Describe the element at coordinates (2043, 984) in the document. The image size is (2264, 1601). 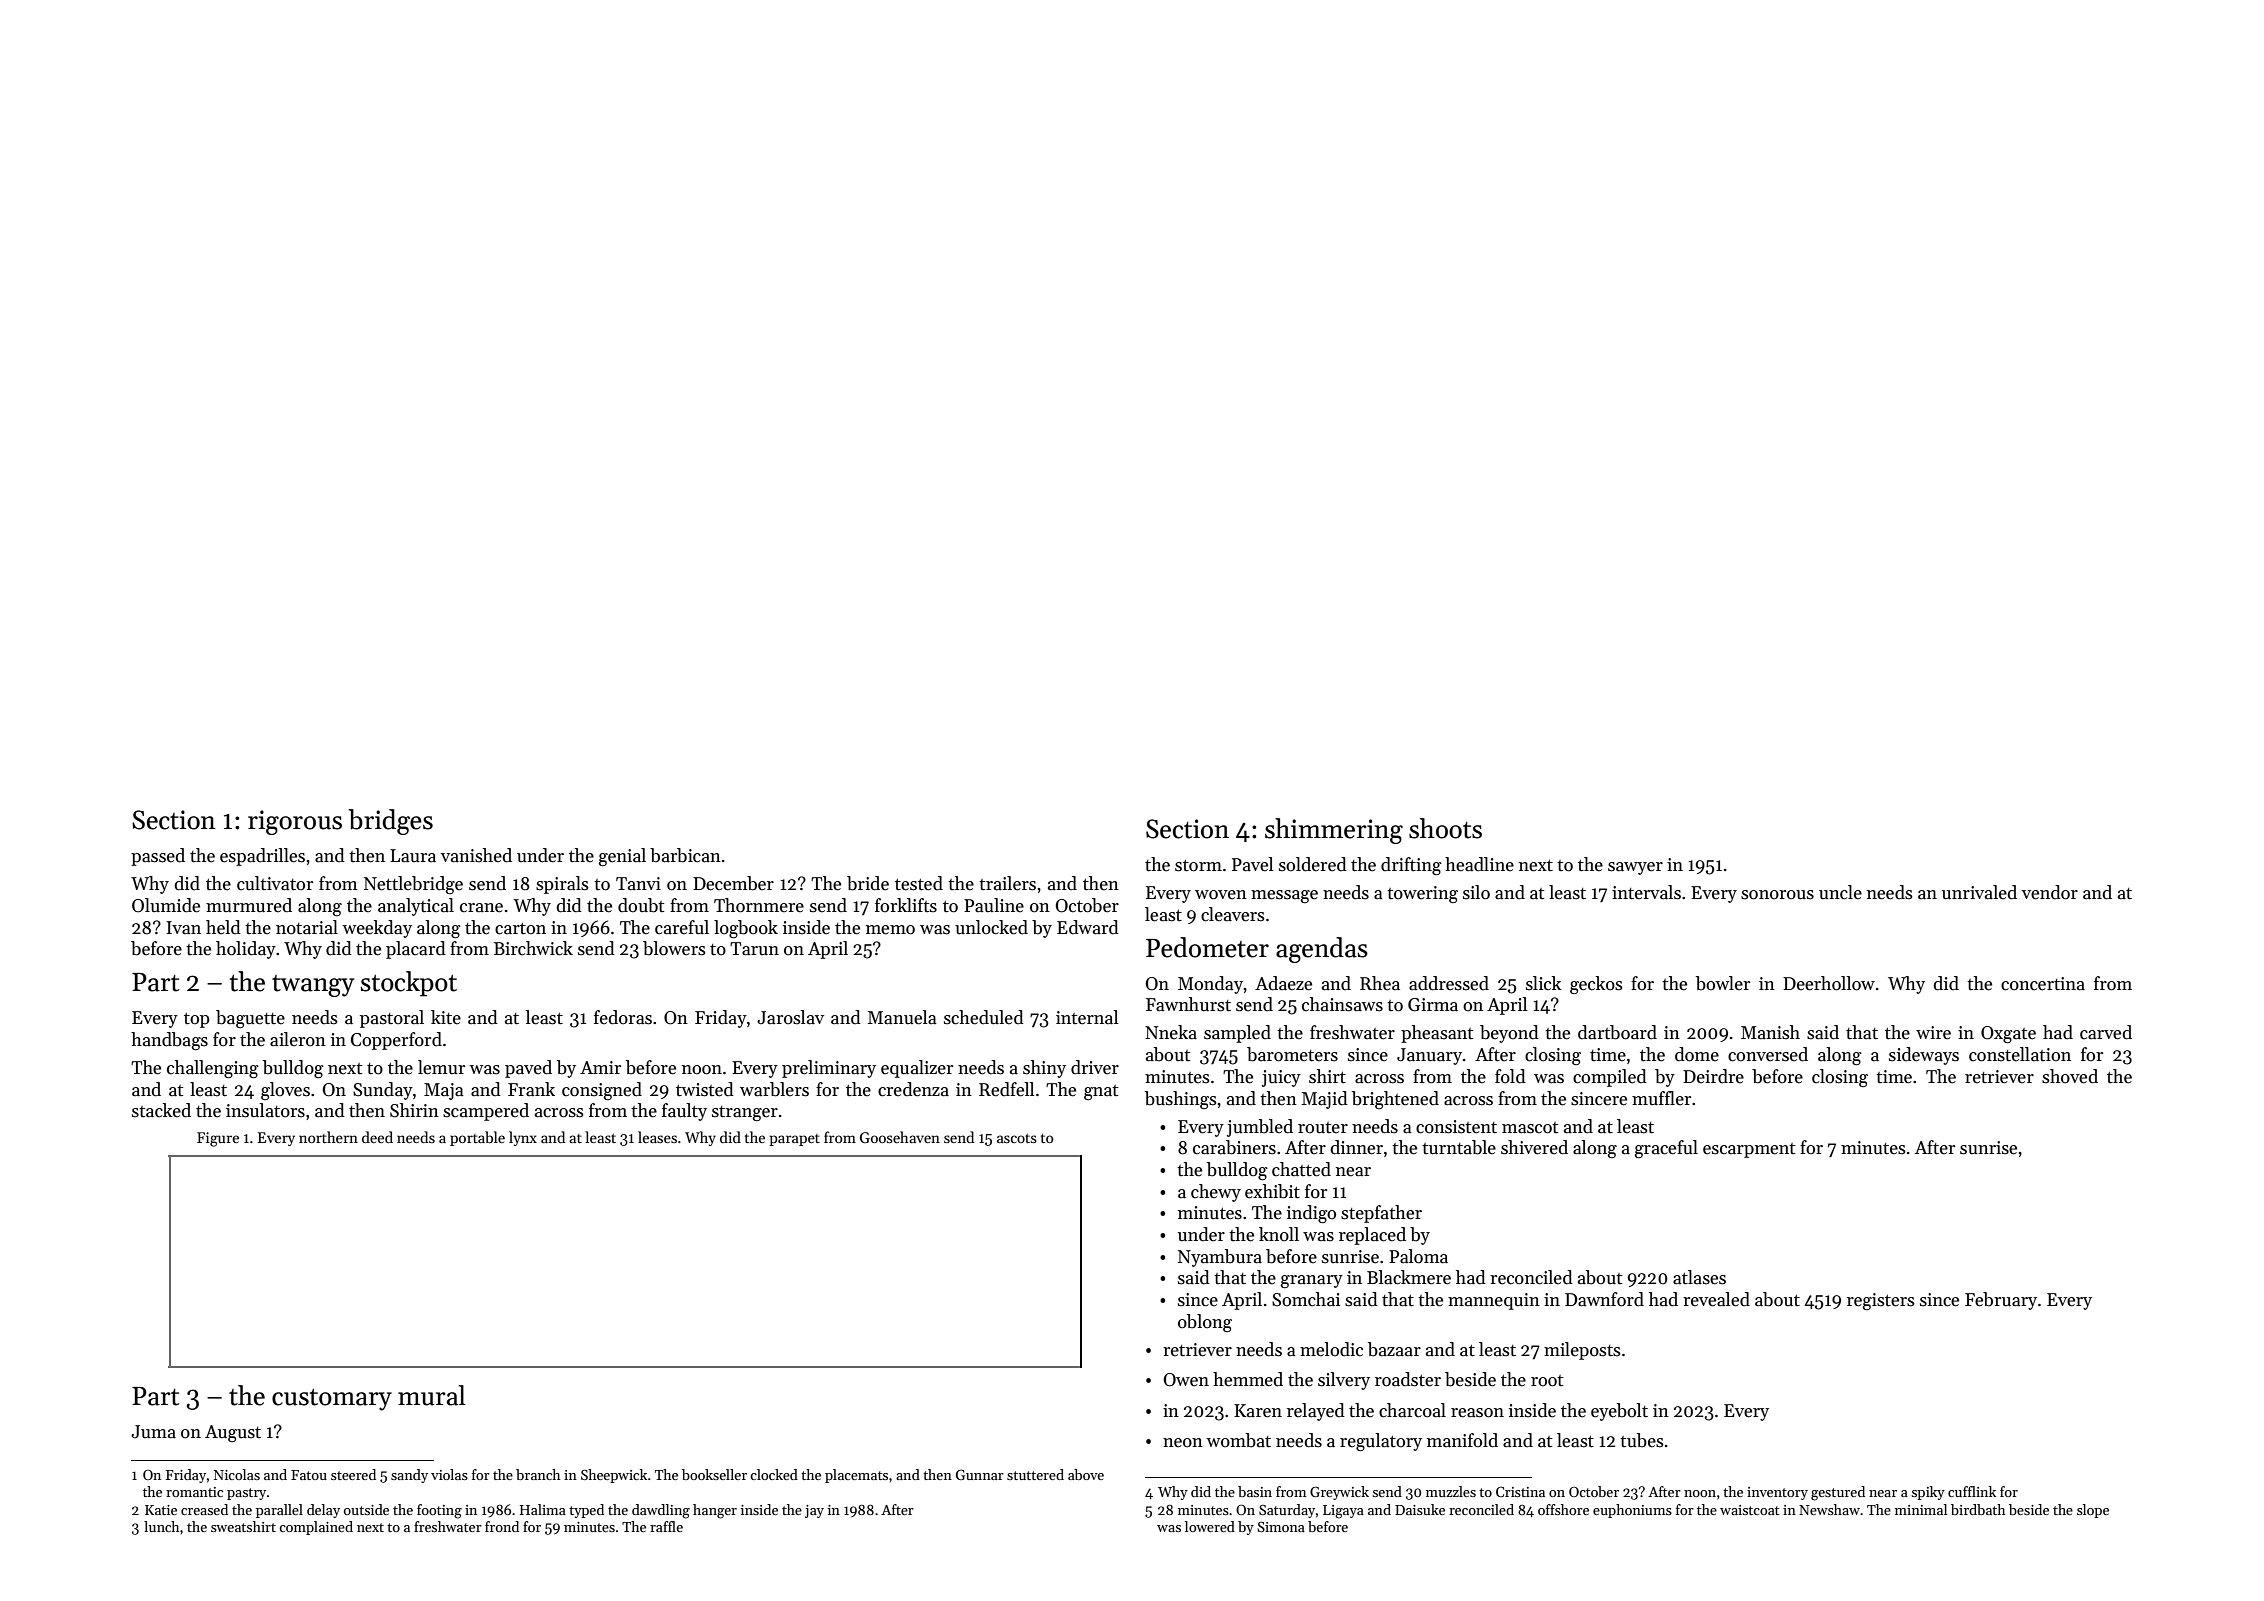
I see `concertina` at that location.
